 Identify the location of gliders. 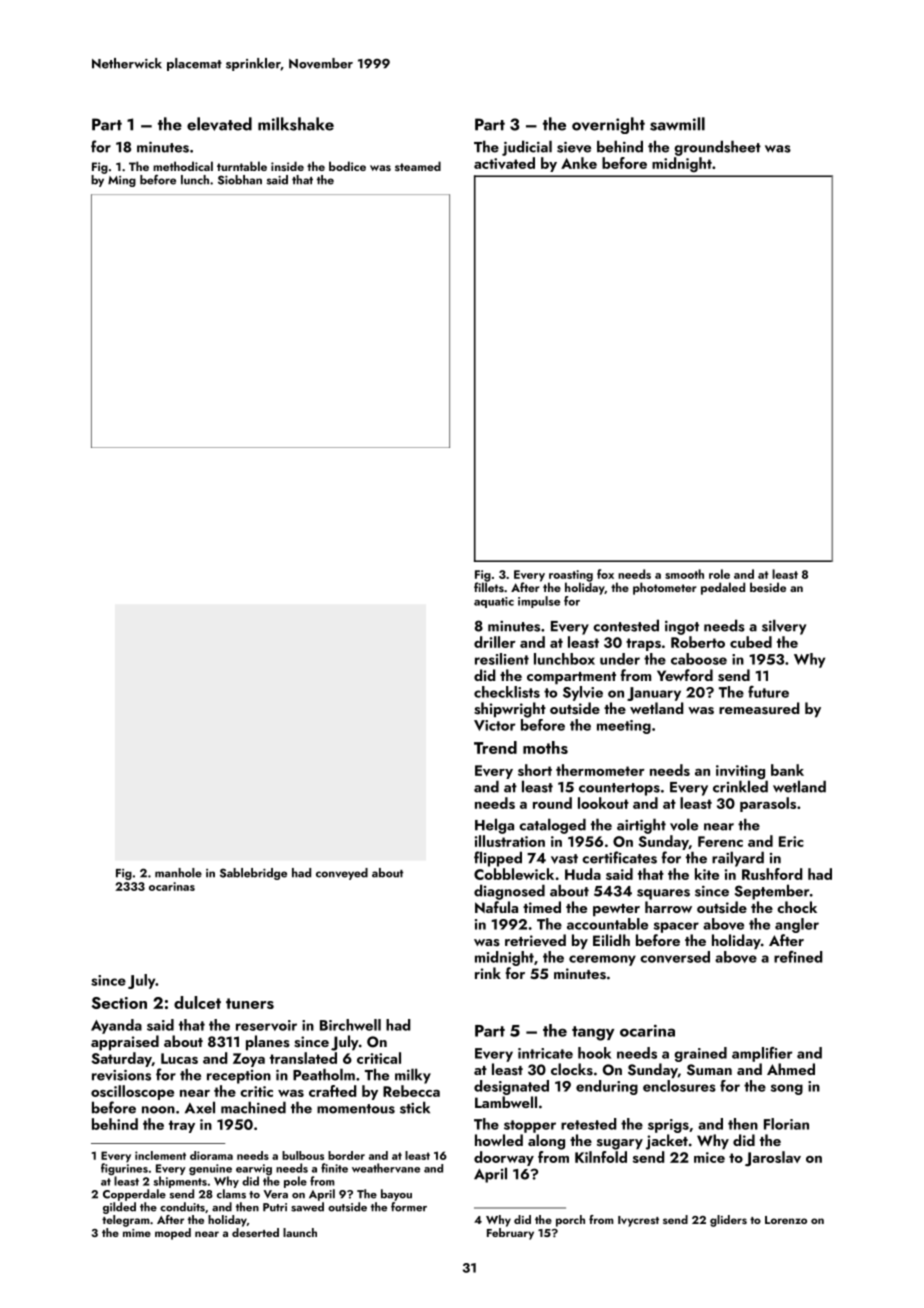
(728, 1221).
